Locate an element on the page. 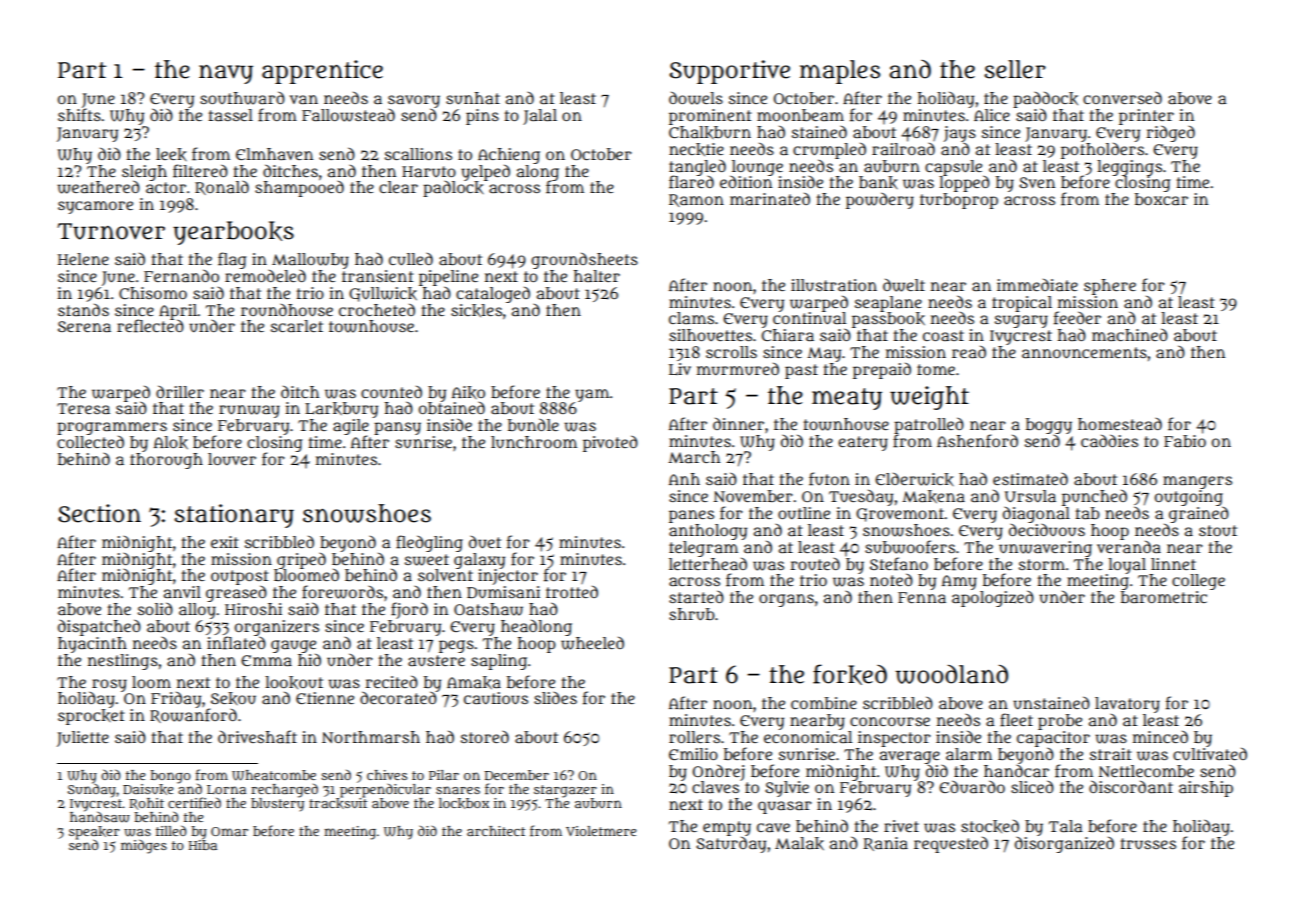 Image resolution: width=1308 pixels, height=924 pixels. van is located at coordinates (304, 99).
